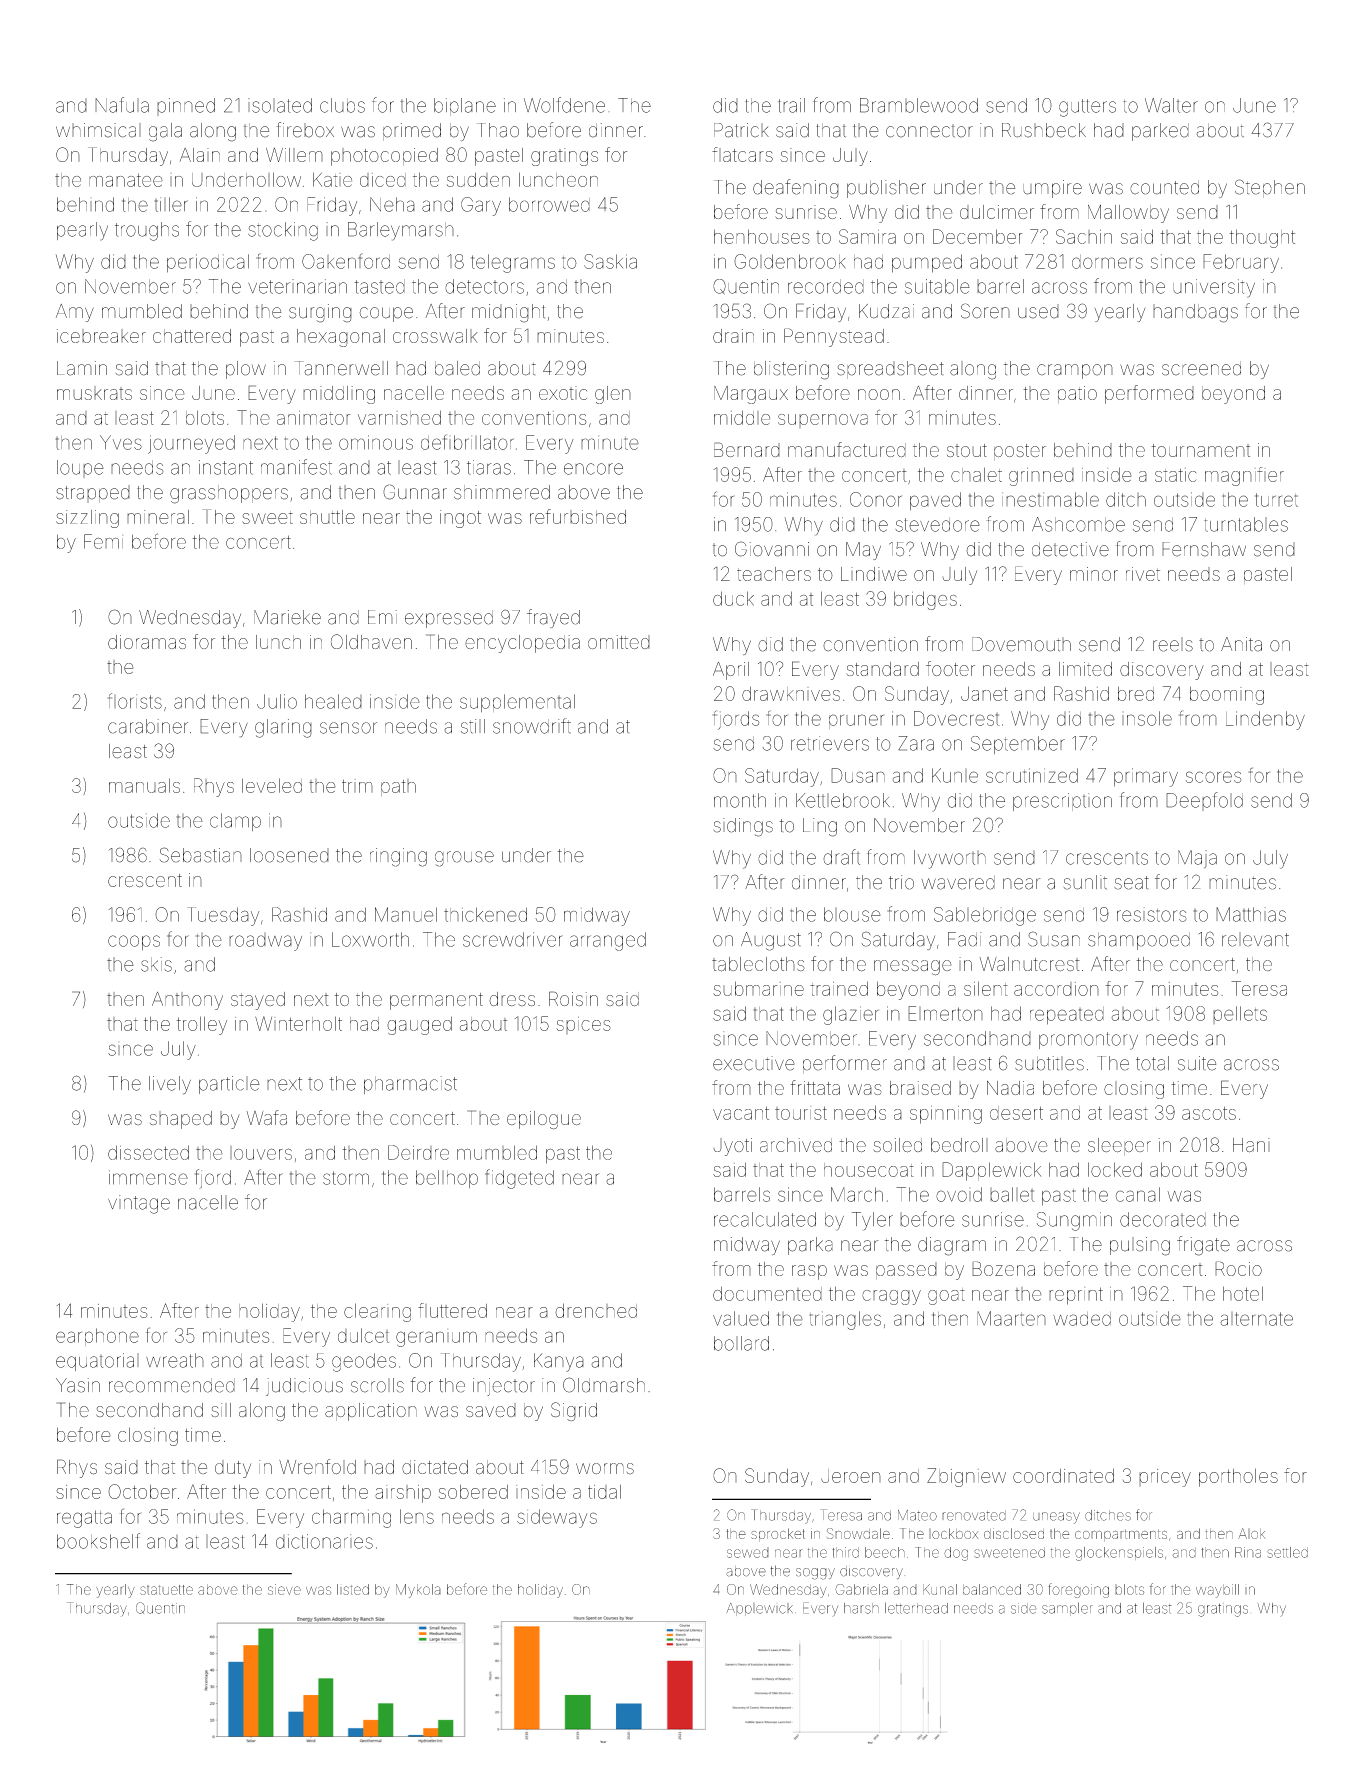  What do you see at coordinates (166, 1590) in the image?
I see `statuette` at bounding box center [166, 1590].
